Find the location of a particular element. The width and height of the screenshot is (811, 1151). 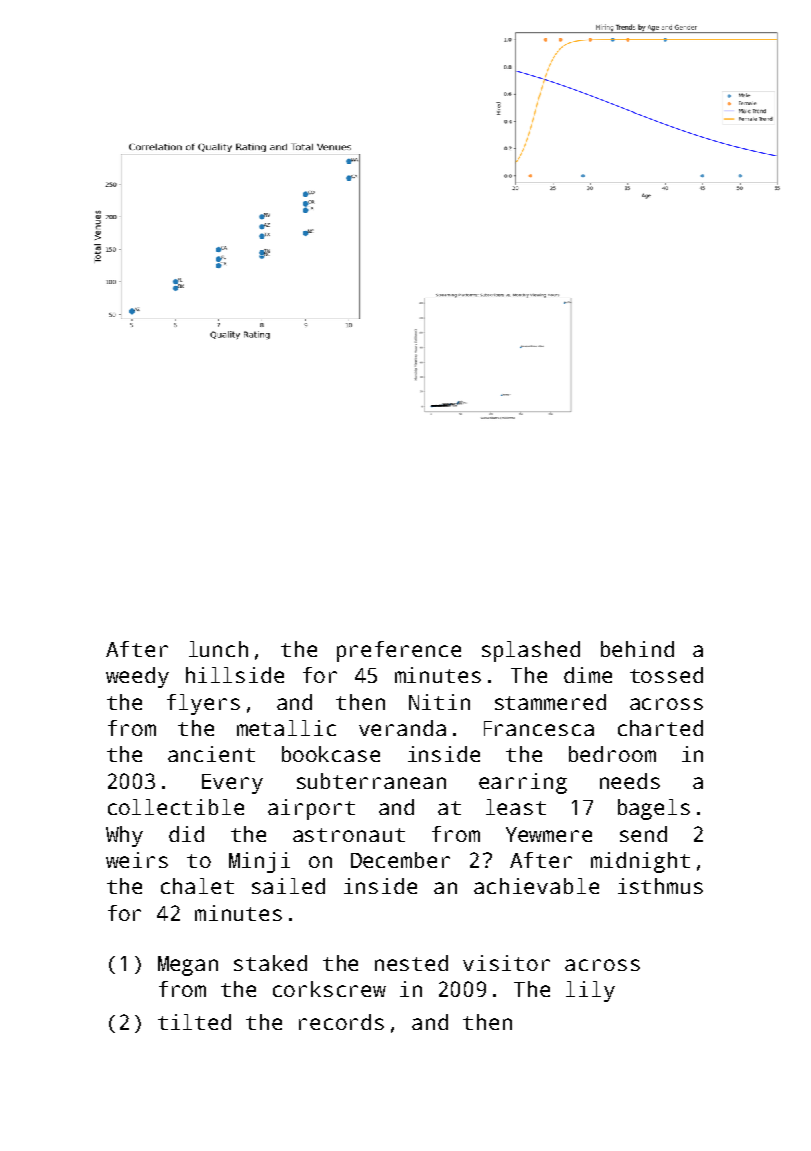

tilted is located at coordinates (194, 1022).
